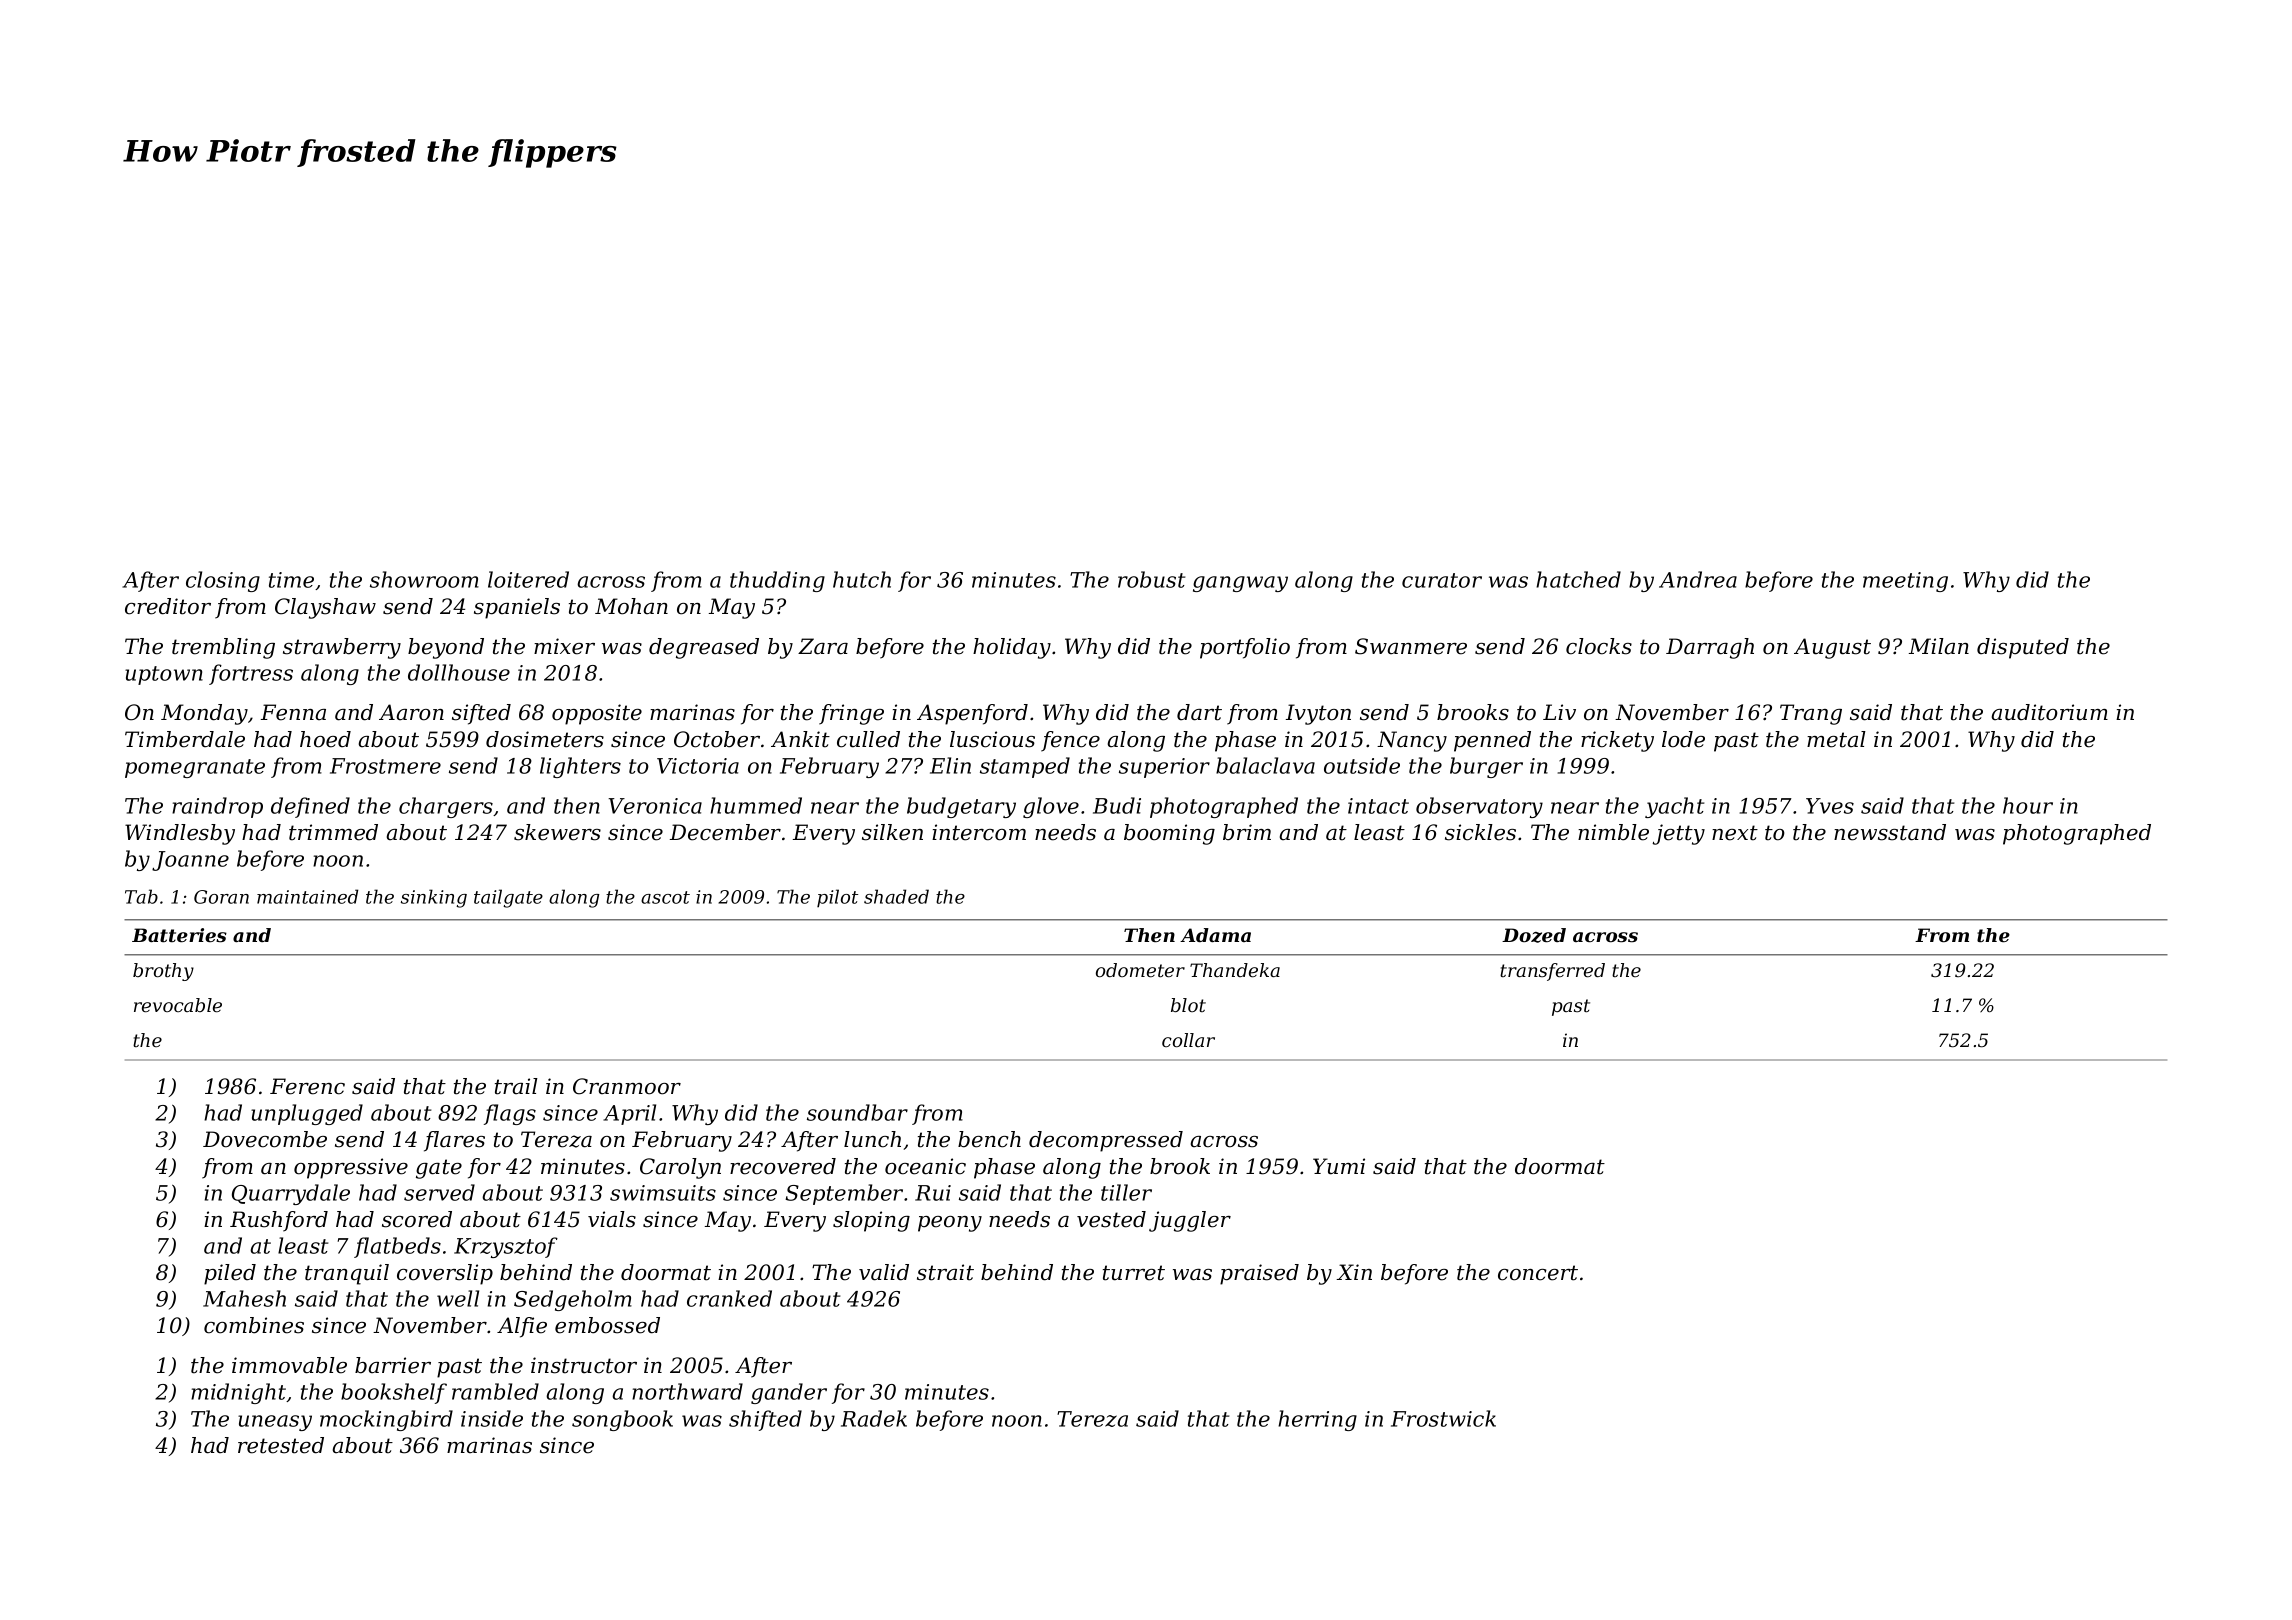  What do you see at coordinates (265, 1139) in the screenshot?
I see `Dovecombe` at bounding box center [265, 1139].
